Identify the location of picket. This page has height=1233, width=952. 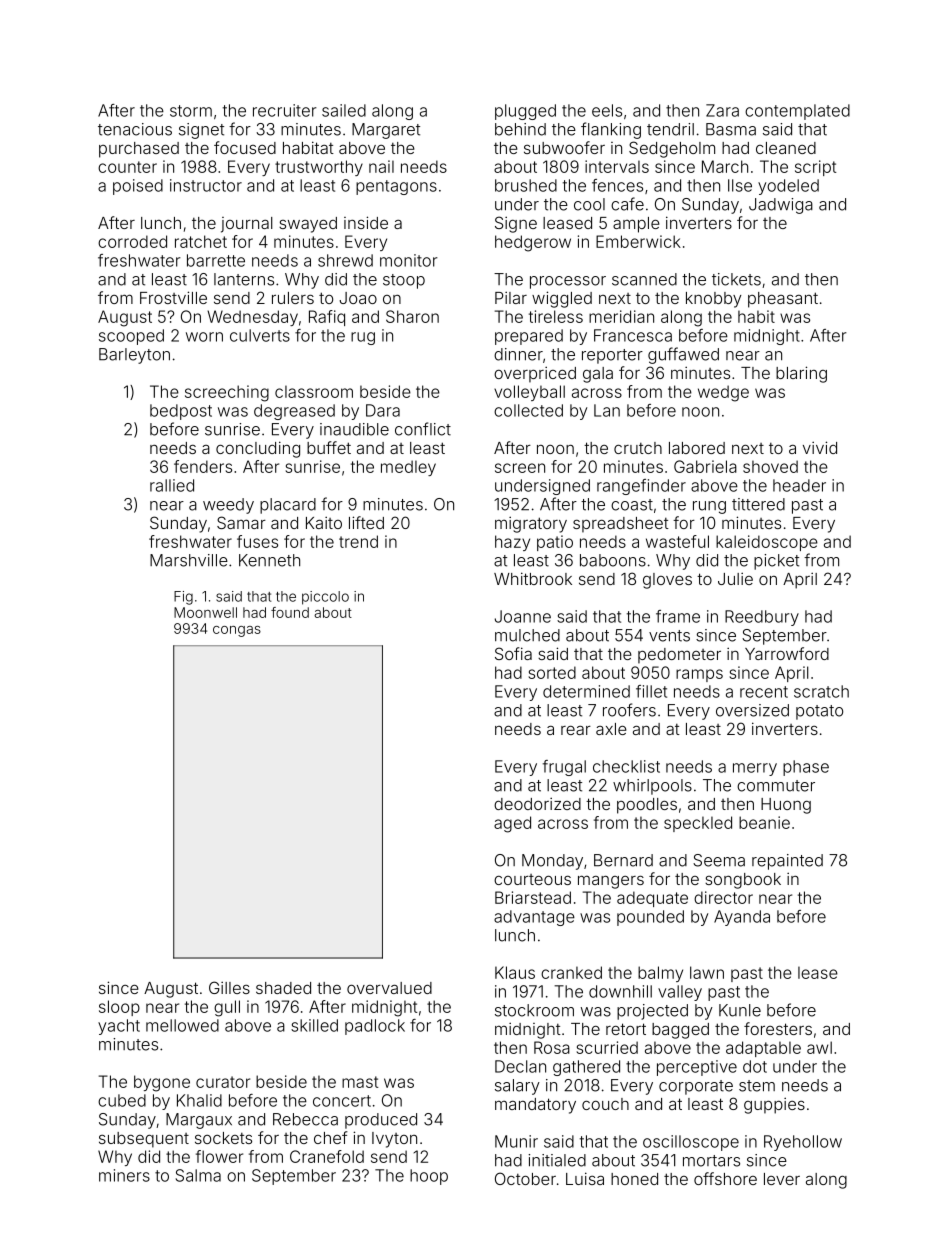
(776, 562).
